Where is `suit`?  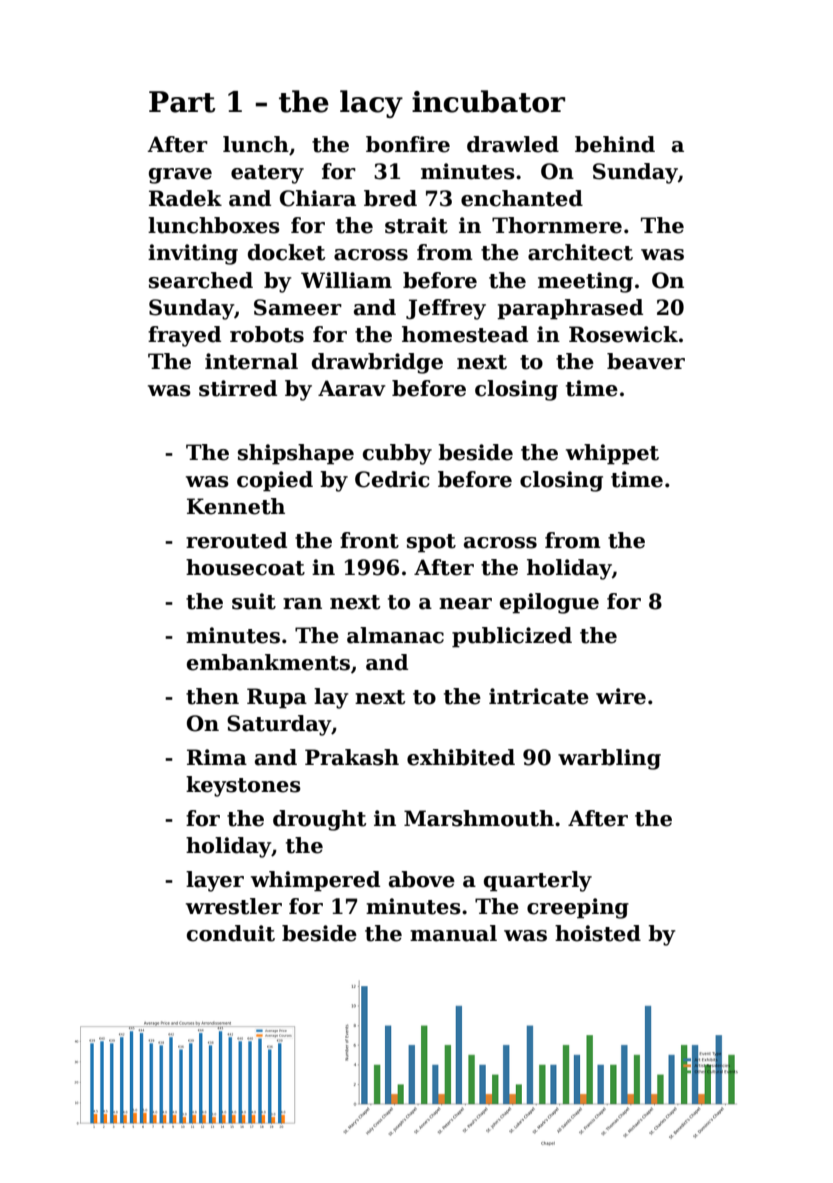 suit is located at coordinates (254, 601).
